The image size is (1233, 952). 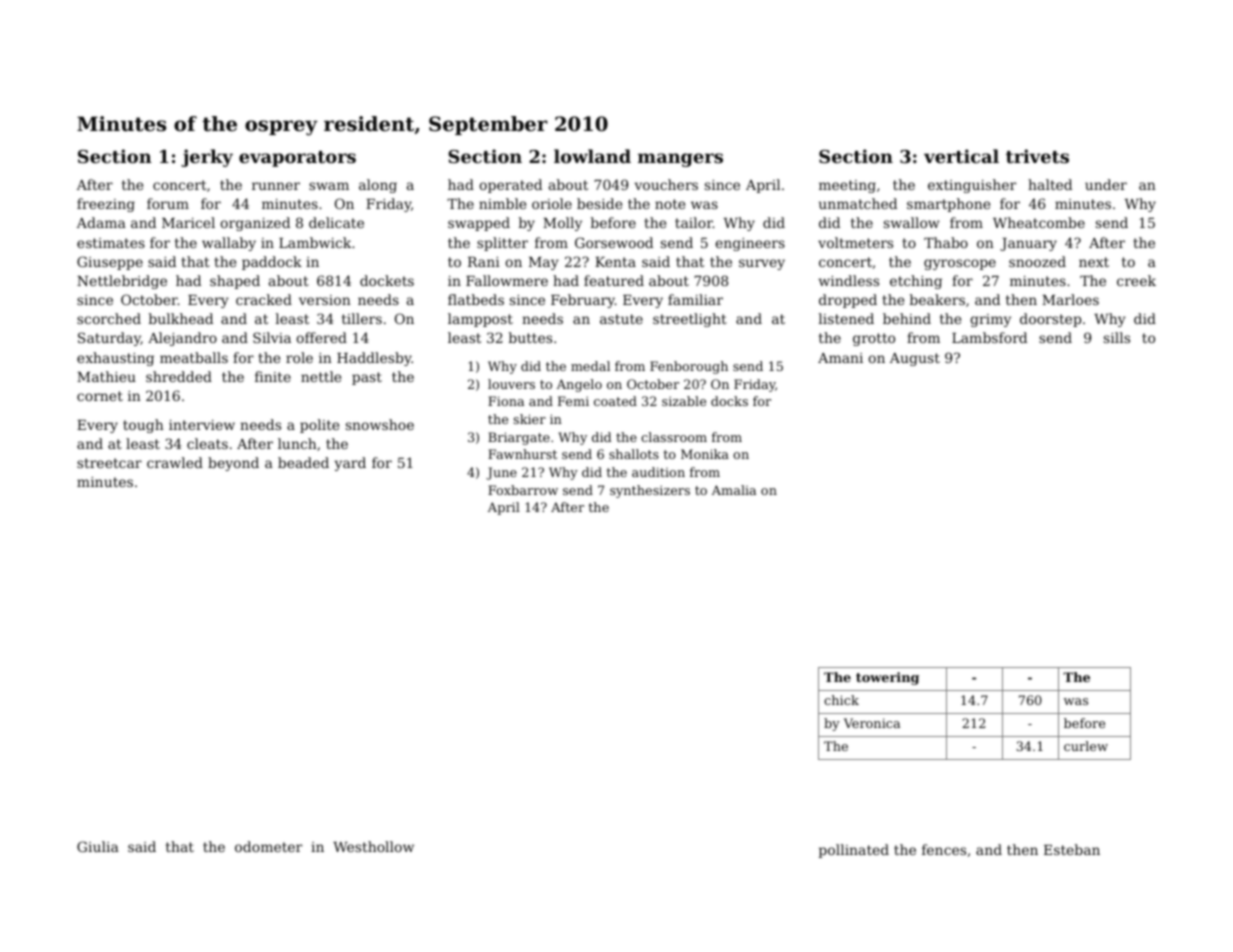 I want to click on odometer, so click(x=268, y=846).
